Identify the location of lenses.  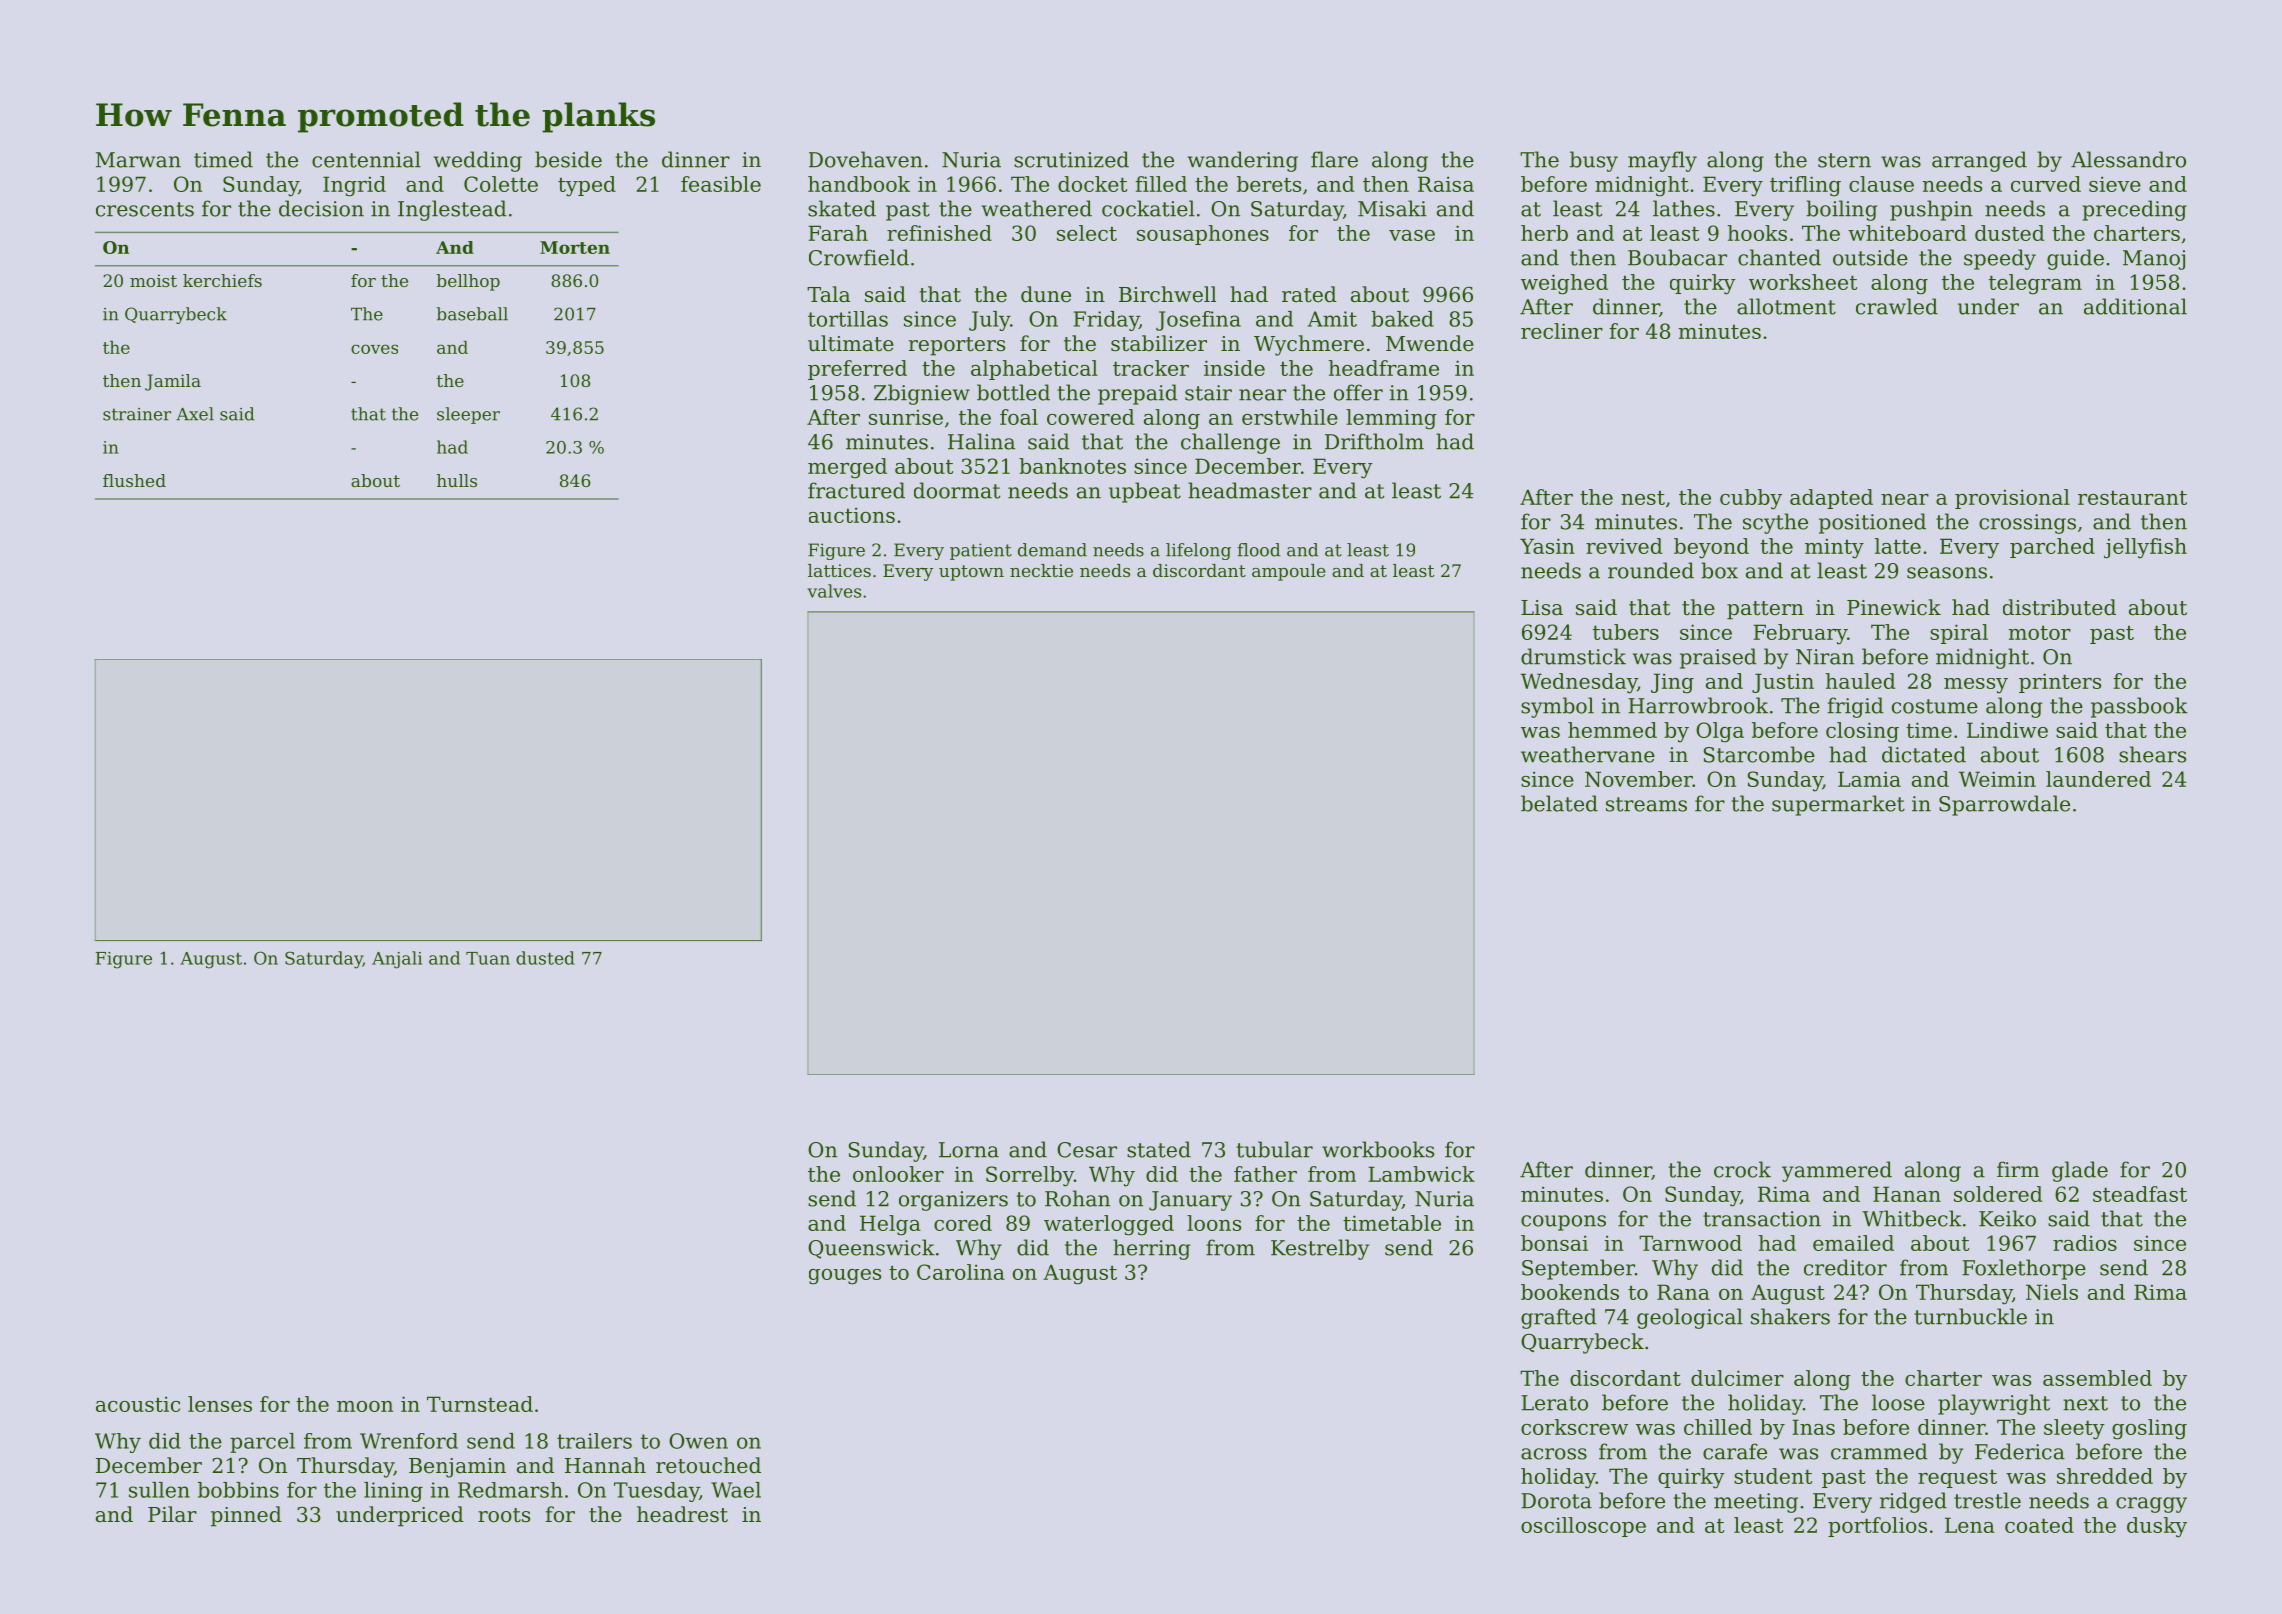
(220, 1404).
